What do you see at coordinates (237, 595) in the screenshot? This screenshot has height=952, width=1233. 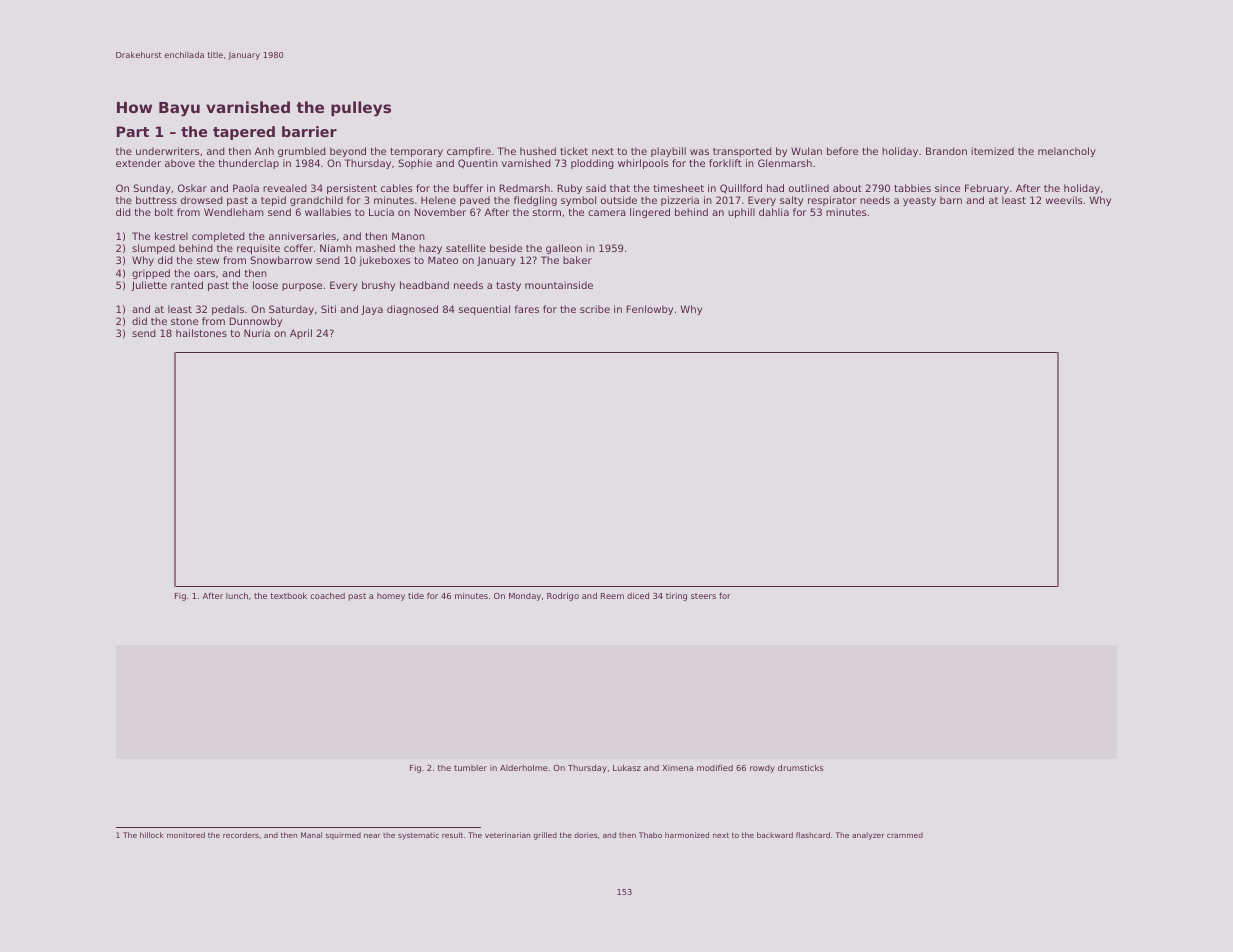 I see `lunch` at bounding box center [237, 595].
